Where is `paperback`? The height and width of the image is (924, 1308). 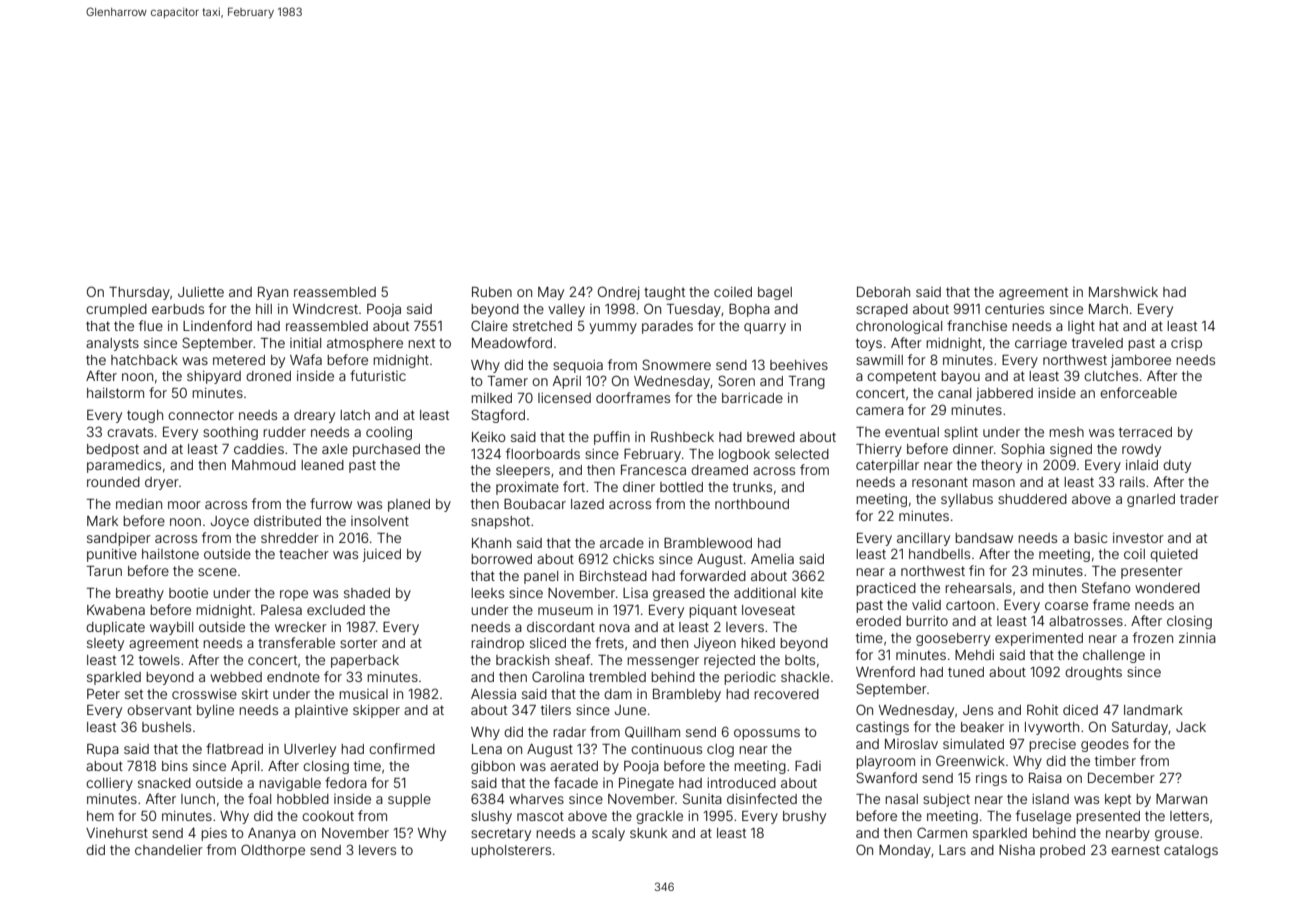 paperback is located at coordinates (365, 661).
